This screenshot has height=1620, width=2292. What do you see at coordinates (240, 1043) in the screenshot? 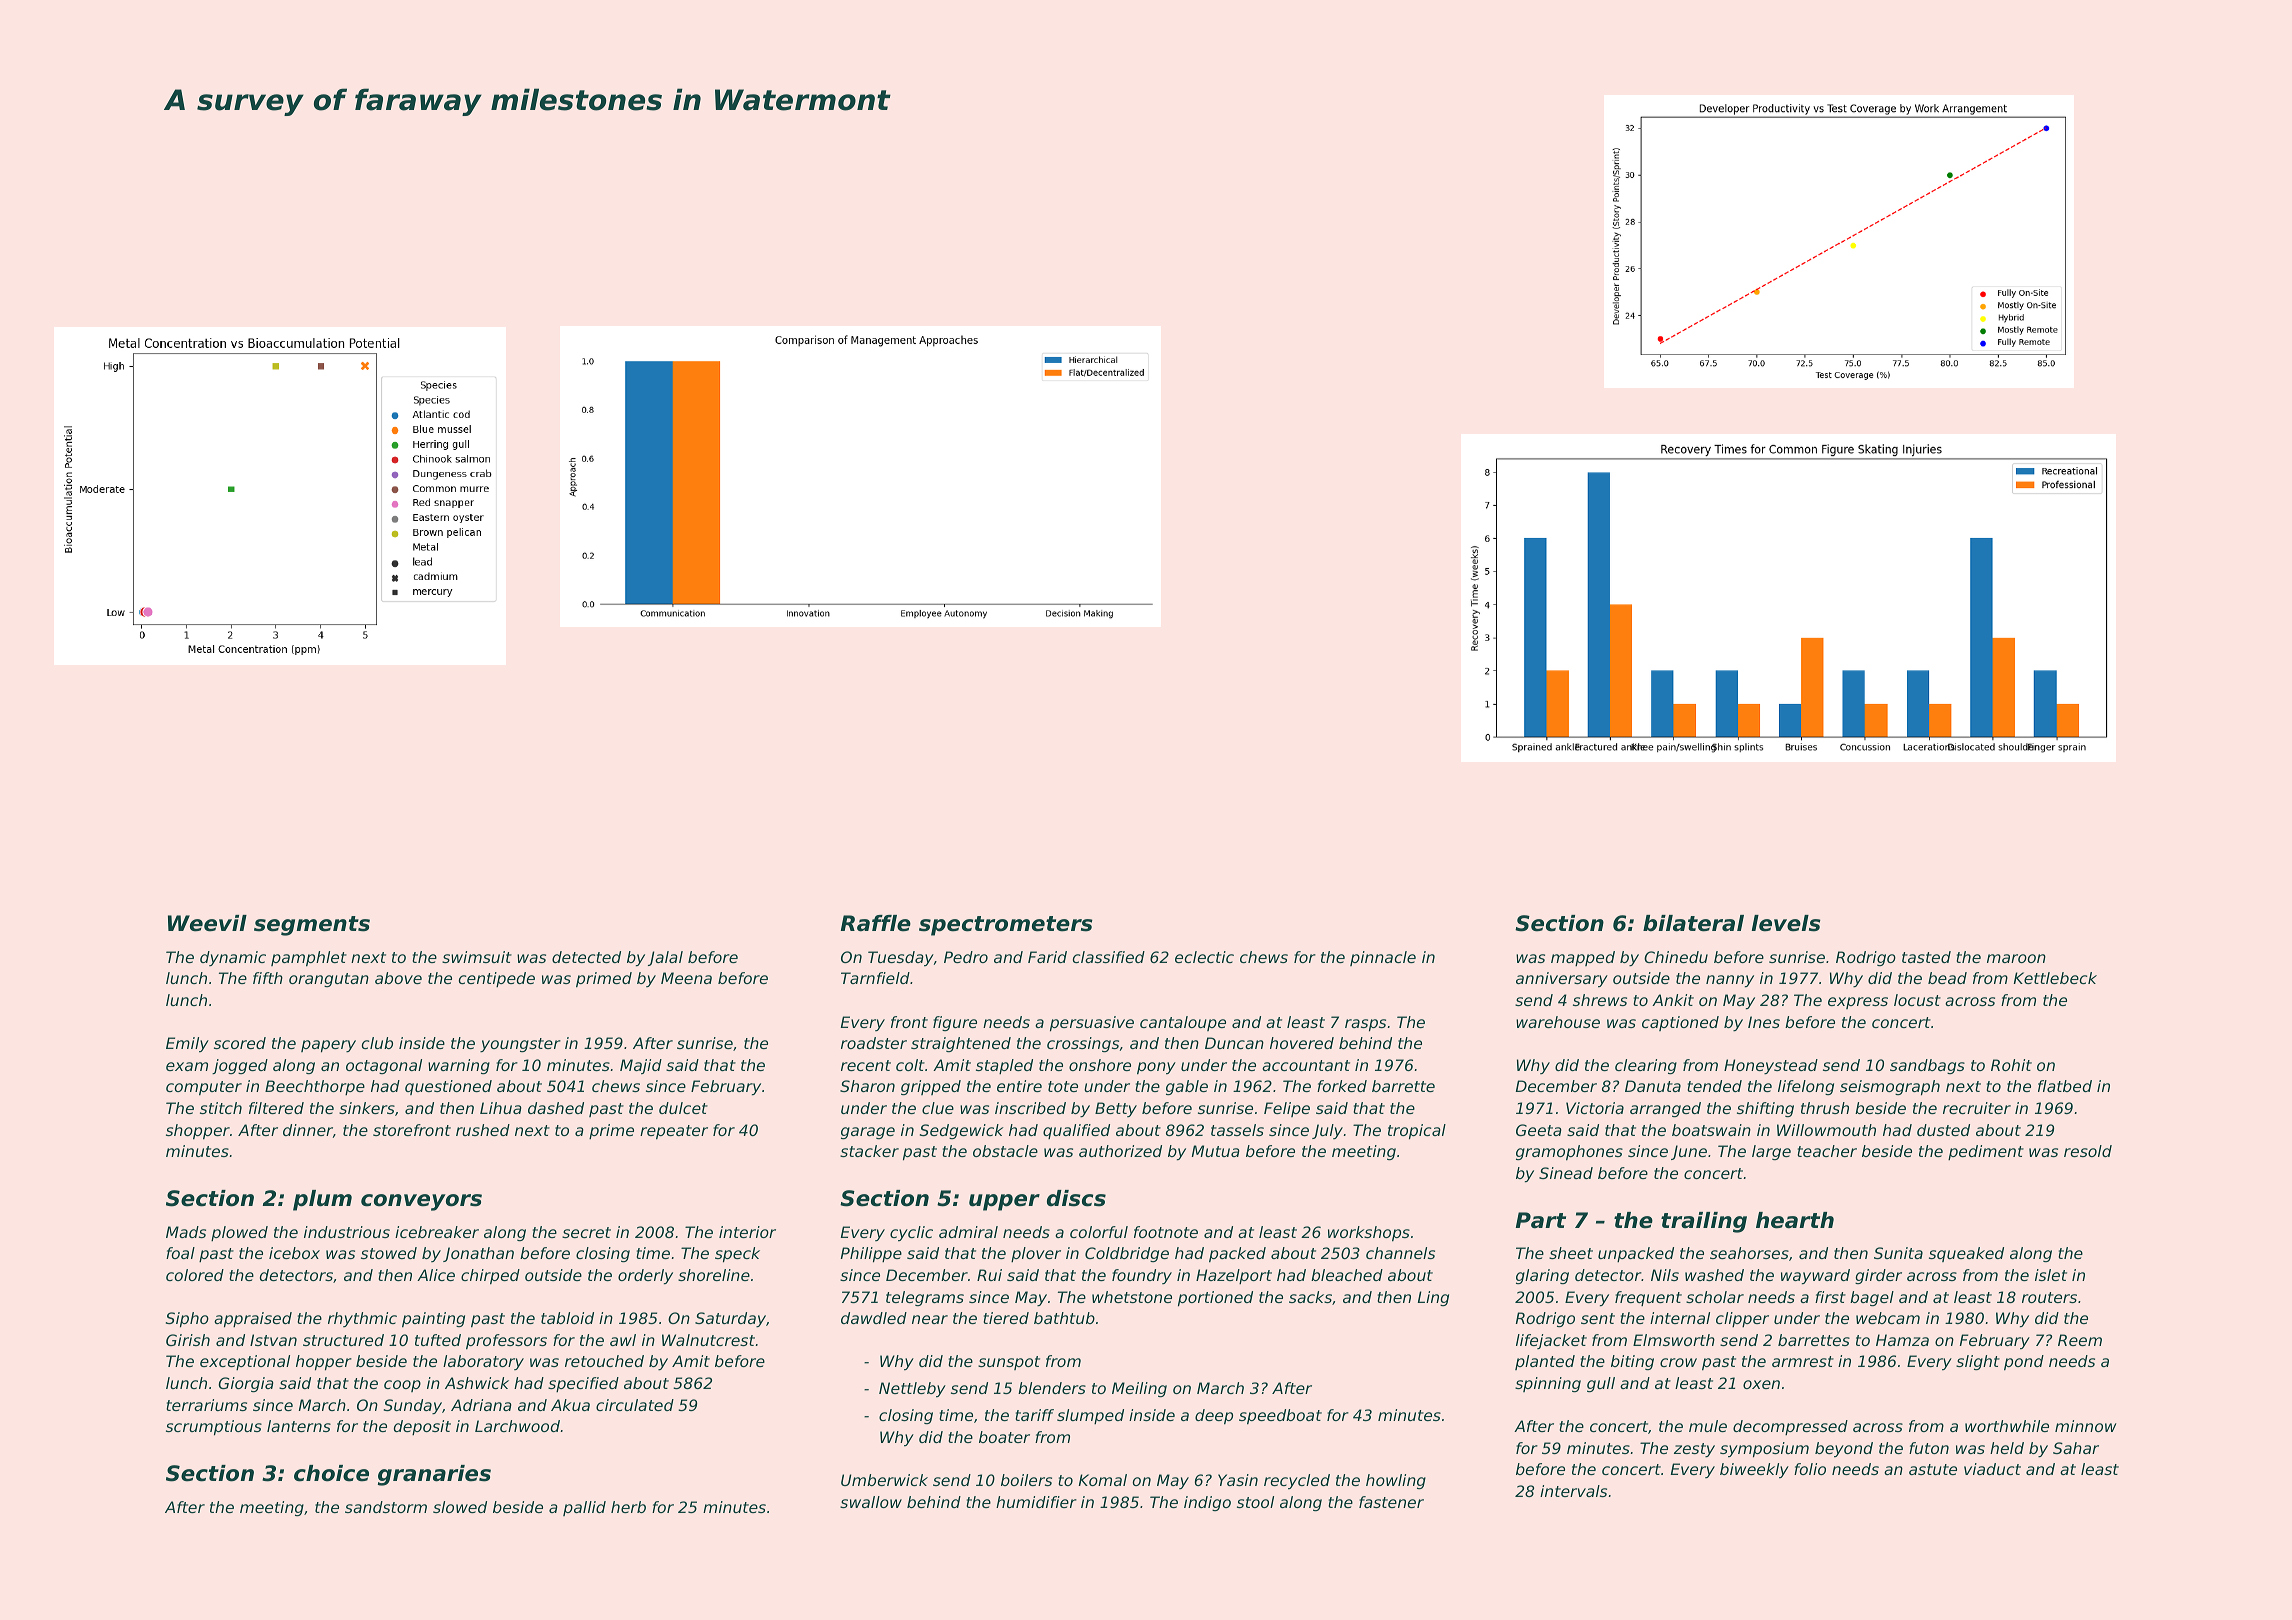
I see `scored` at bounding box center [240, 1043].
